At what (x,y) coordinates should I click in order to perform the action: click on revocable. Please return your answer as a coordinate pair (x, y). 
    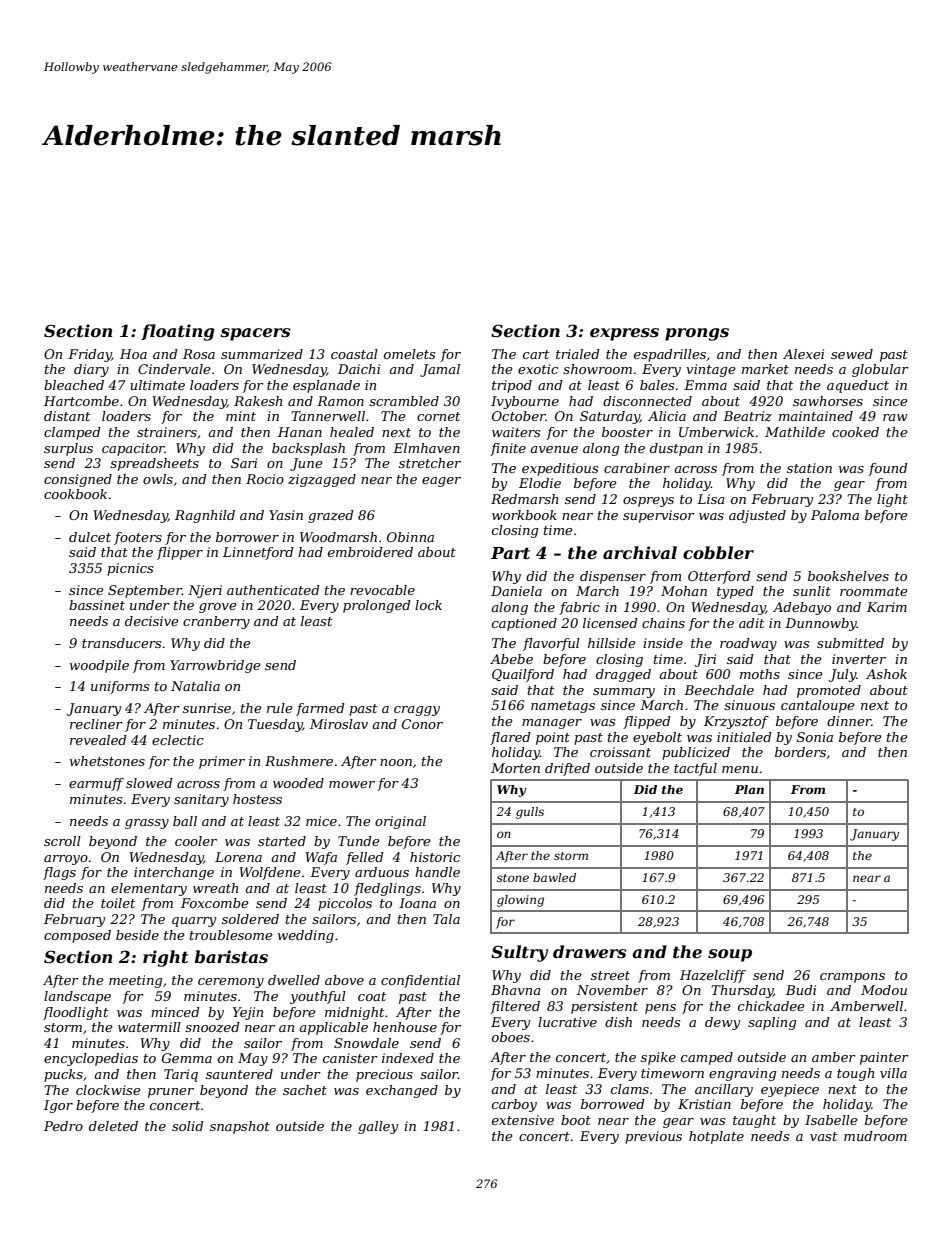
    Looking at the image, I should click on (382, 590).
